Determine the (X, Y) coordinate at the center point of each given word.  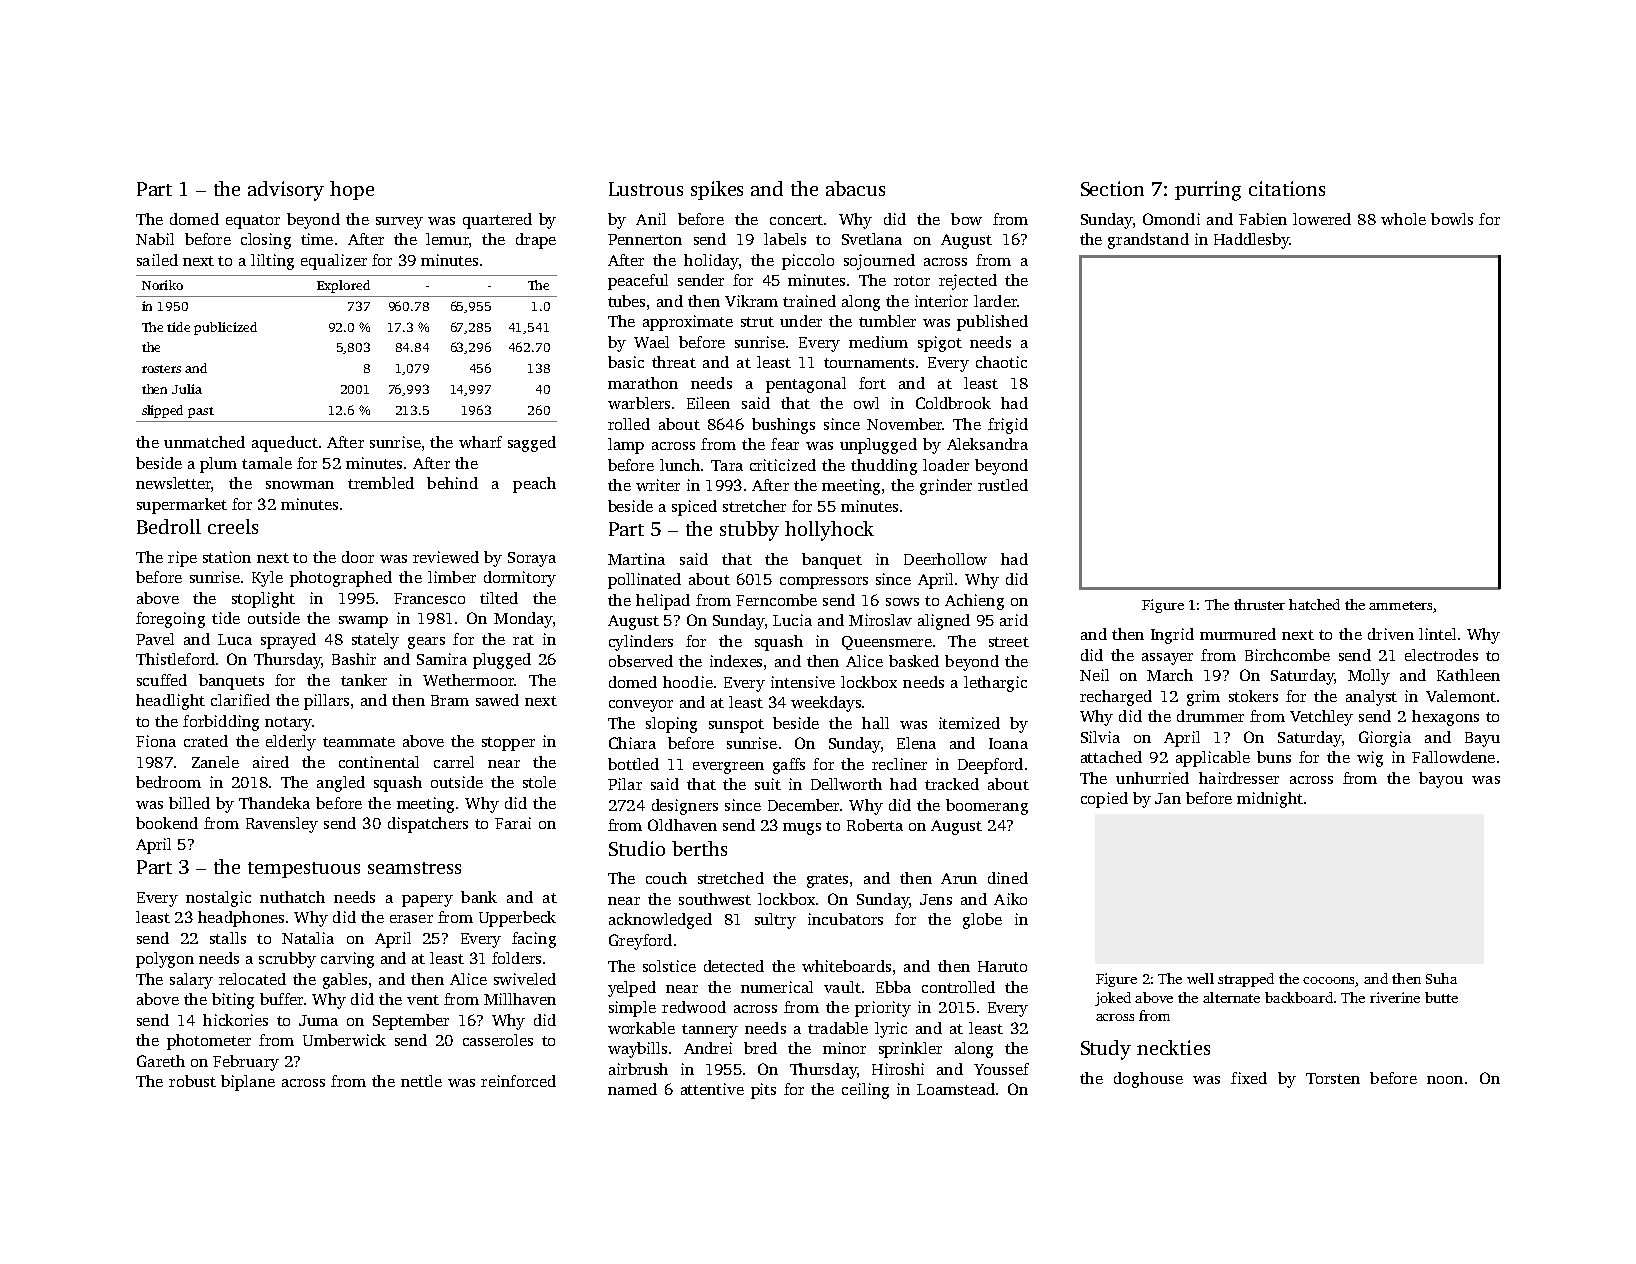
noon (1445, 1080)
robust (192, 1081)
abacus (855, 188)
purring (1208, 191)
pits (763, 1091)
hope (352, 190)
